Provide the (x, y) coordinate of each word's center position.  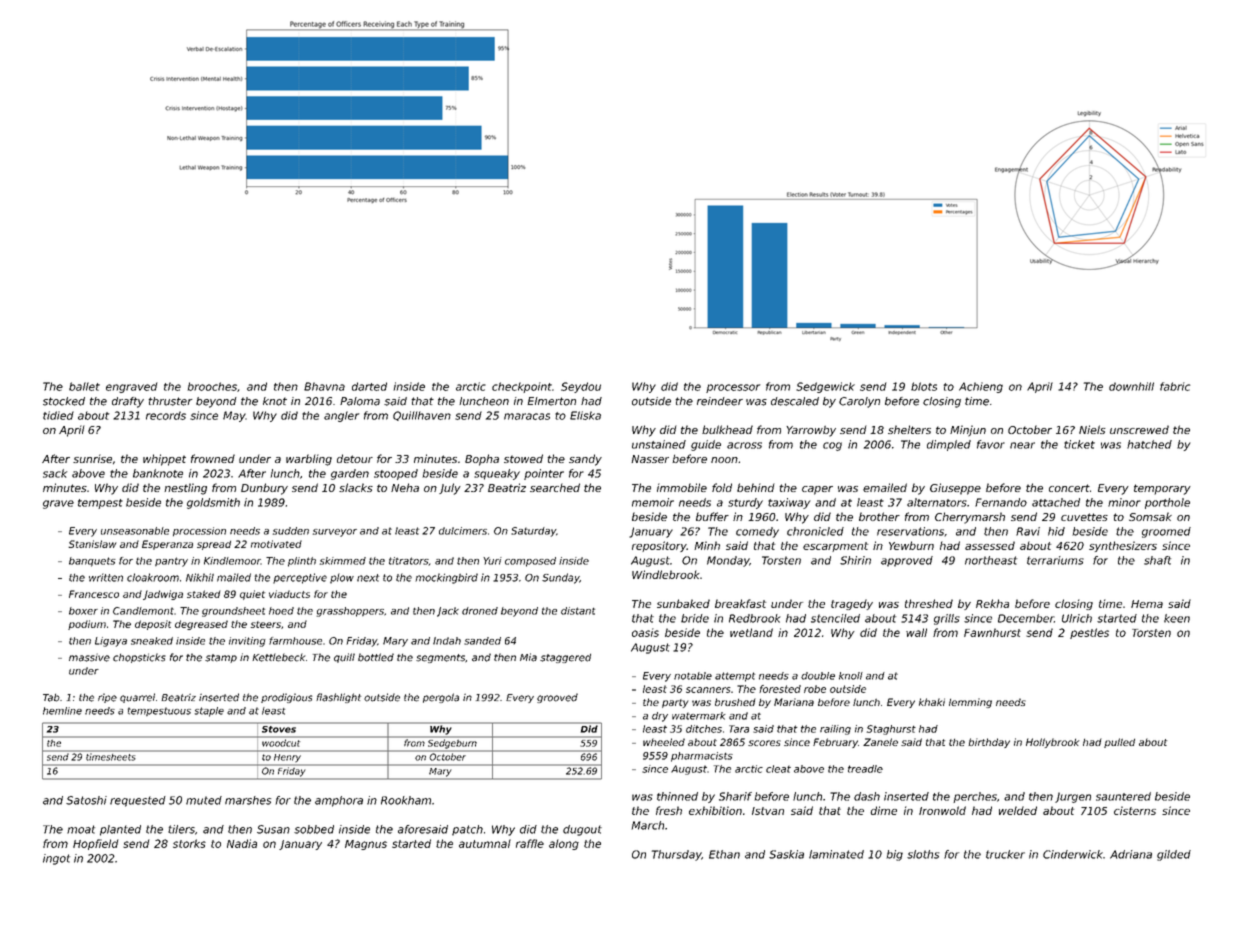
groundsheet (233, 612)
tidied (58, 415)
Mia (528, 657)
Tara (739, 729)
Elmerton (551, 401)
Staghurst (891, 730)
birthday (989, 743)
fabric (1175, 386)
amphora (339, 801)
